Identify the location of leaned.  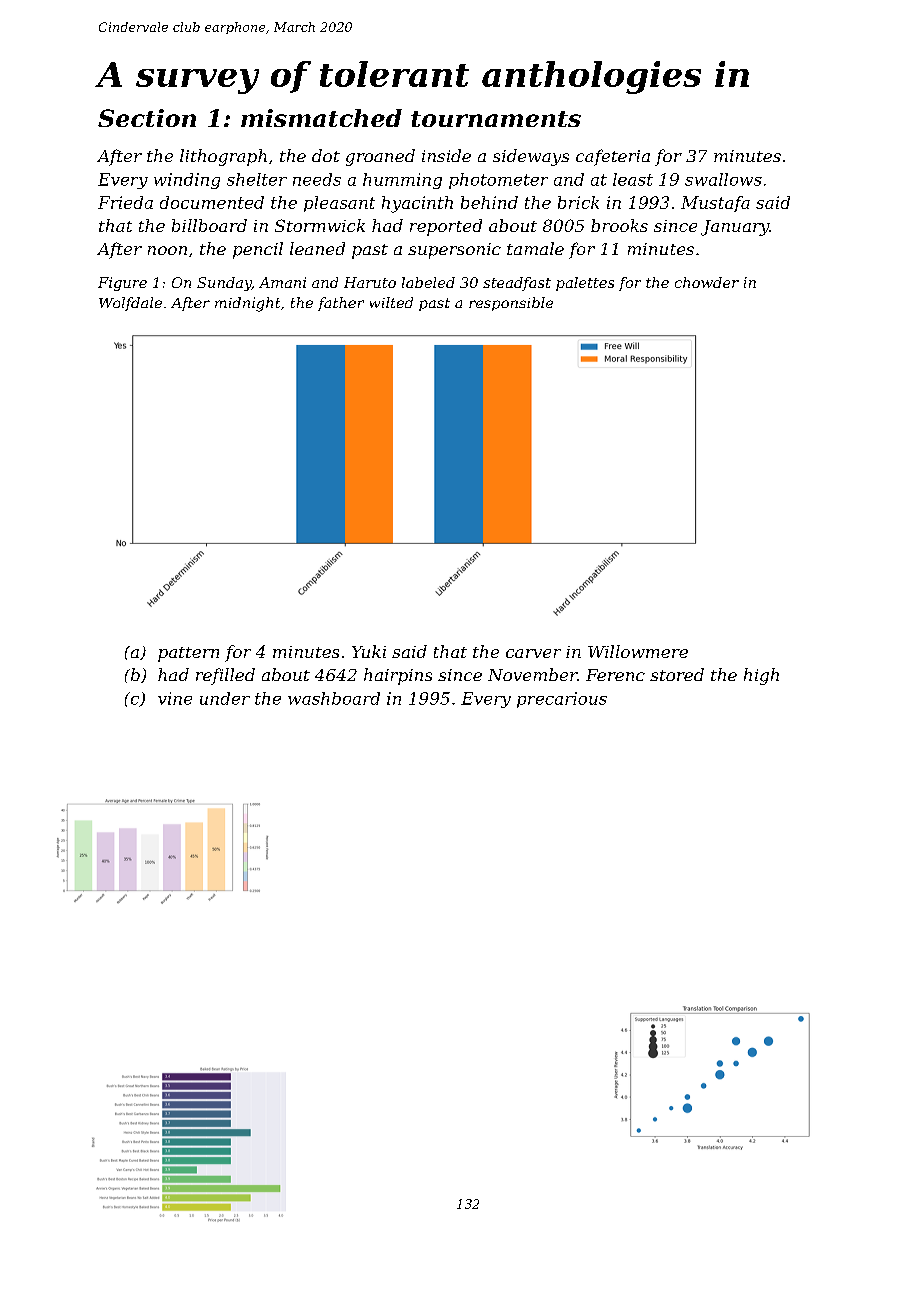
(317, 248).
